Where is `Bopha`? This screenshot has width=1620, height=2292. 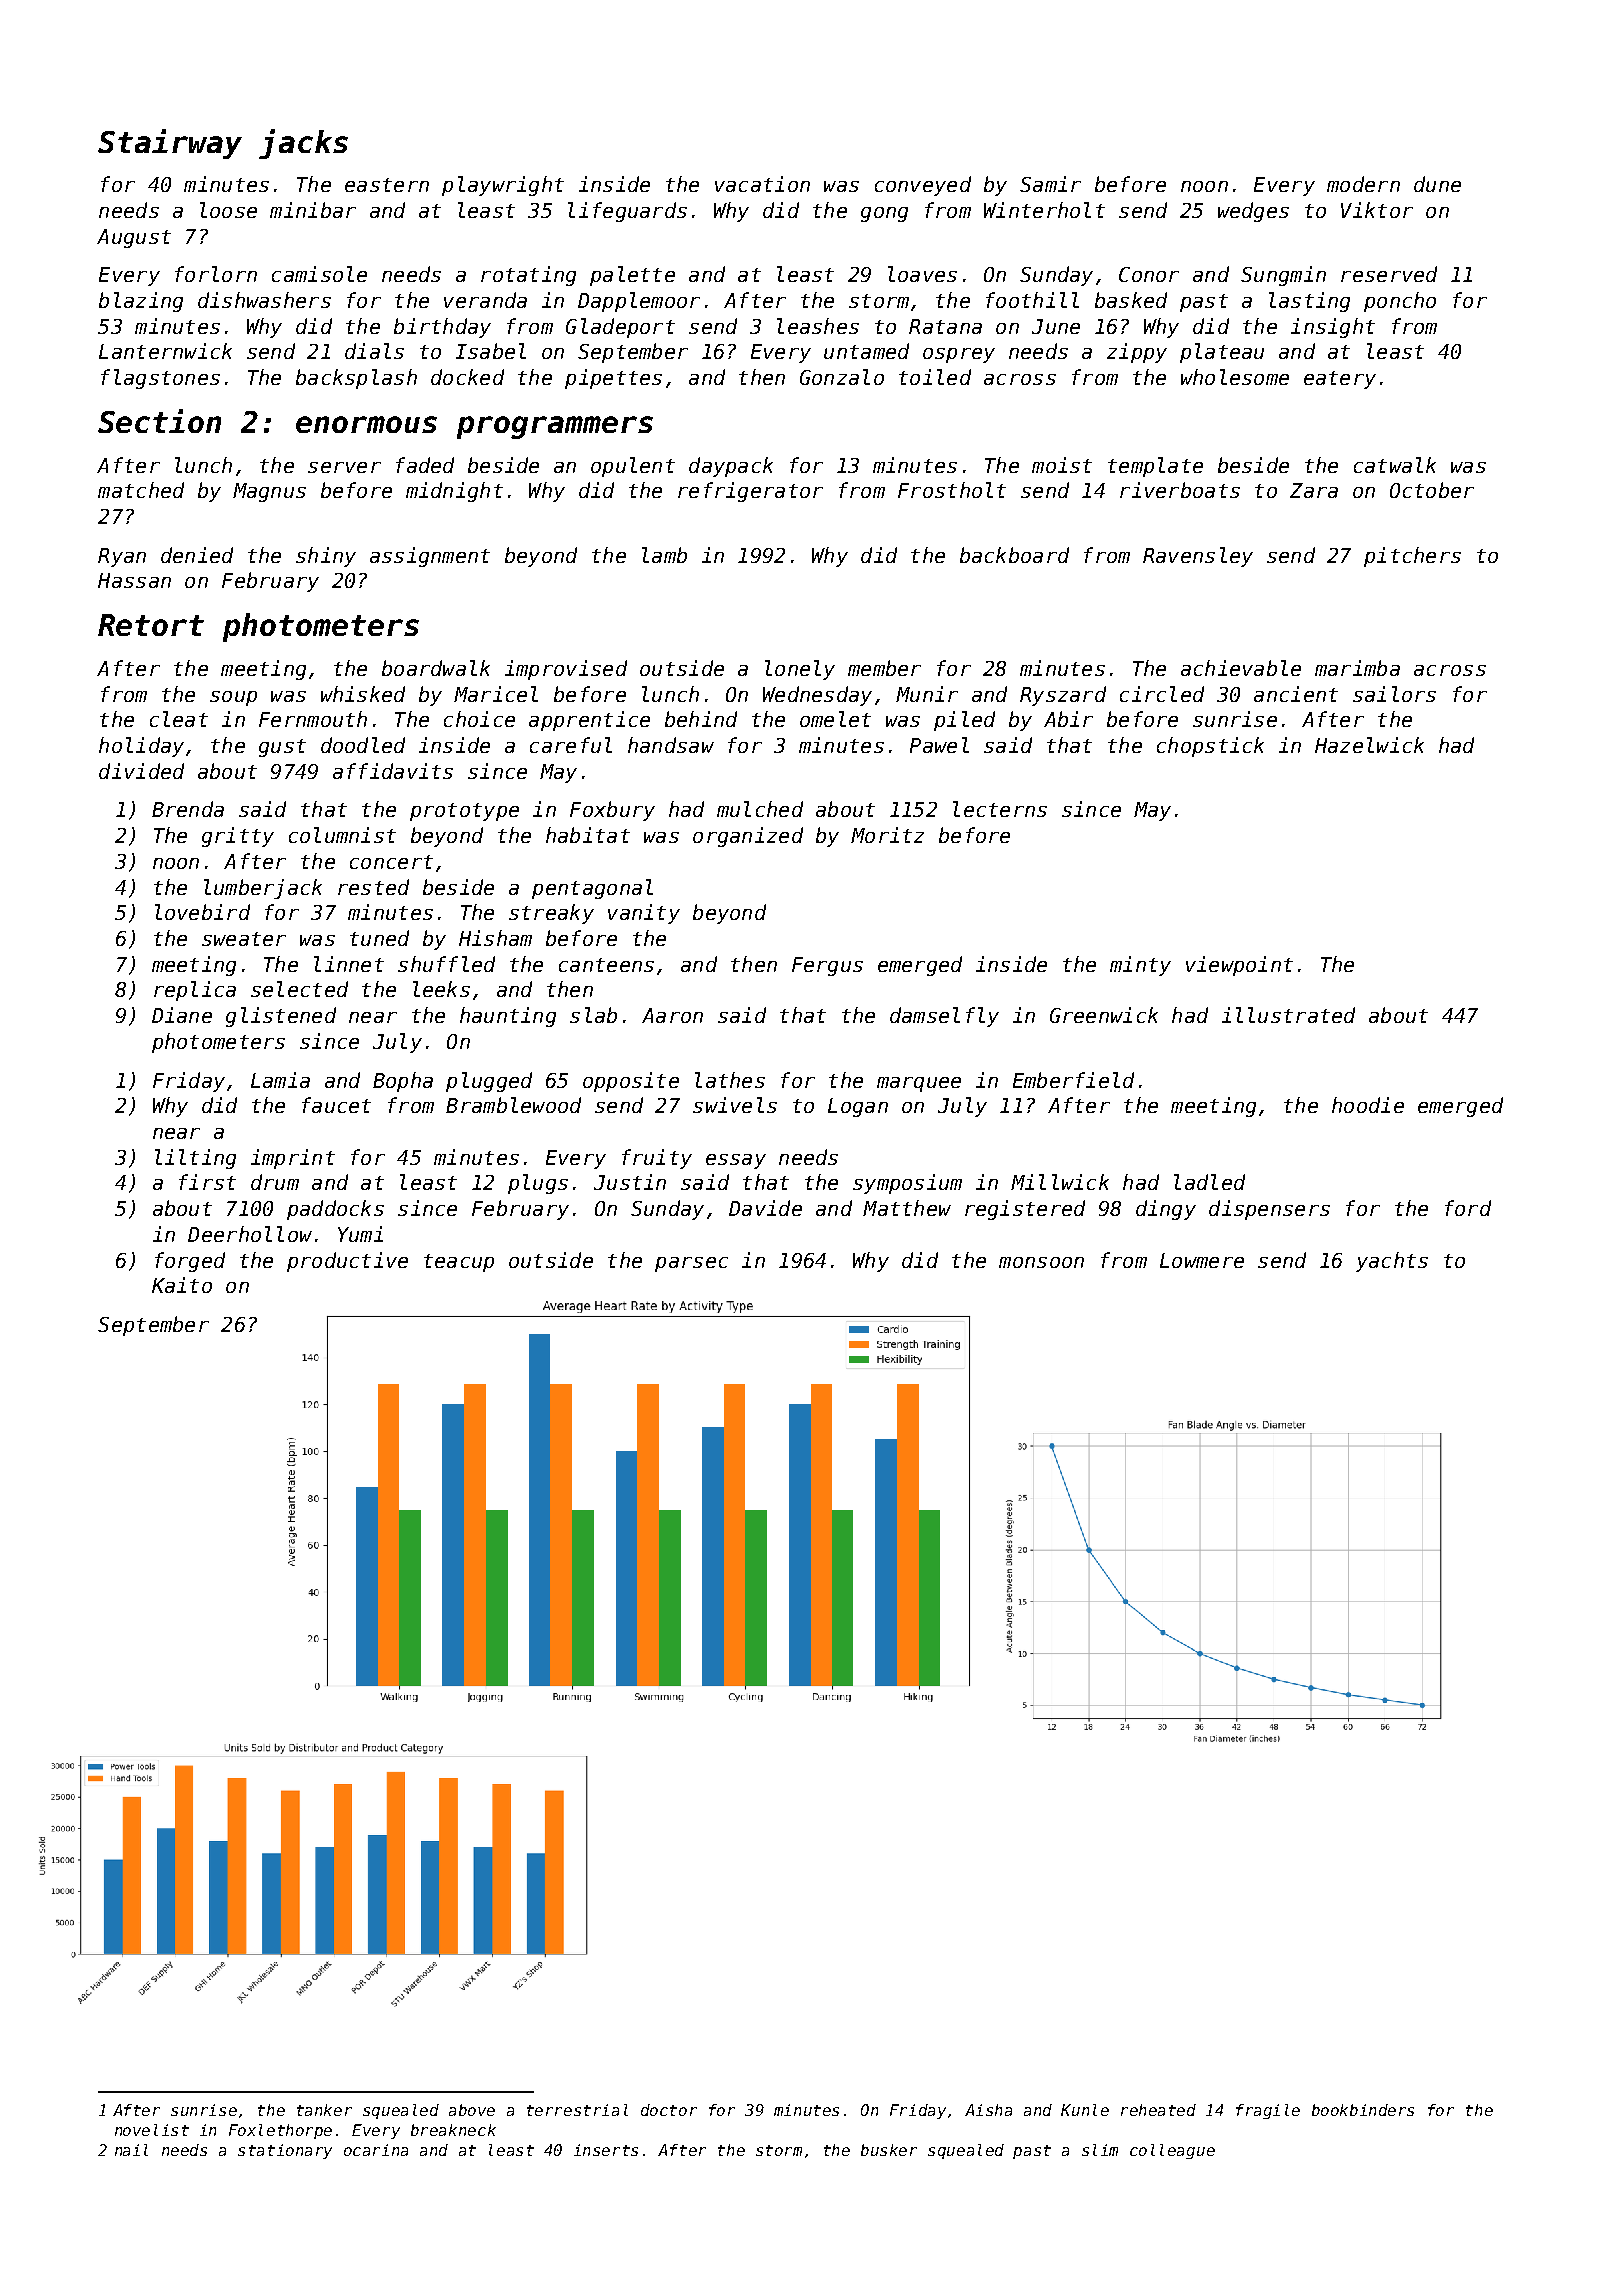
Bopha is located at coordinates (403, 1082).
